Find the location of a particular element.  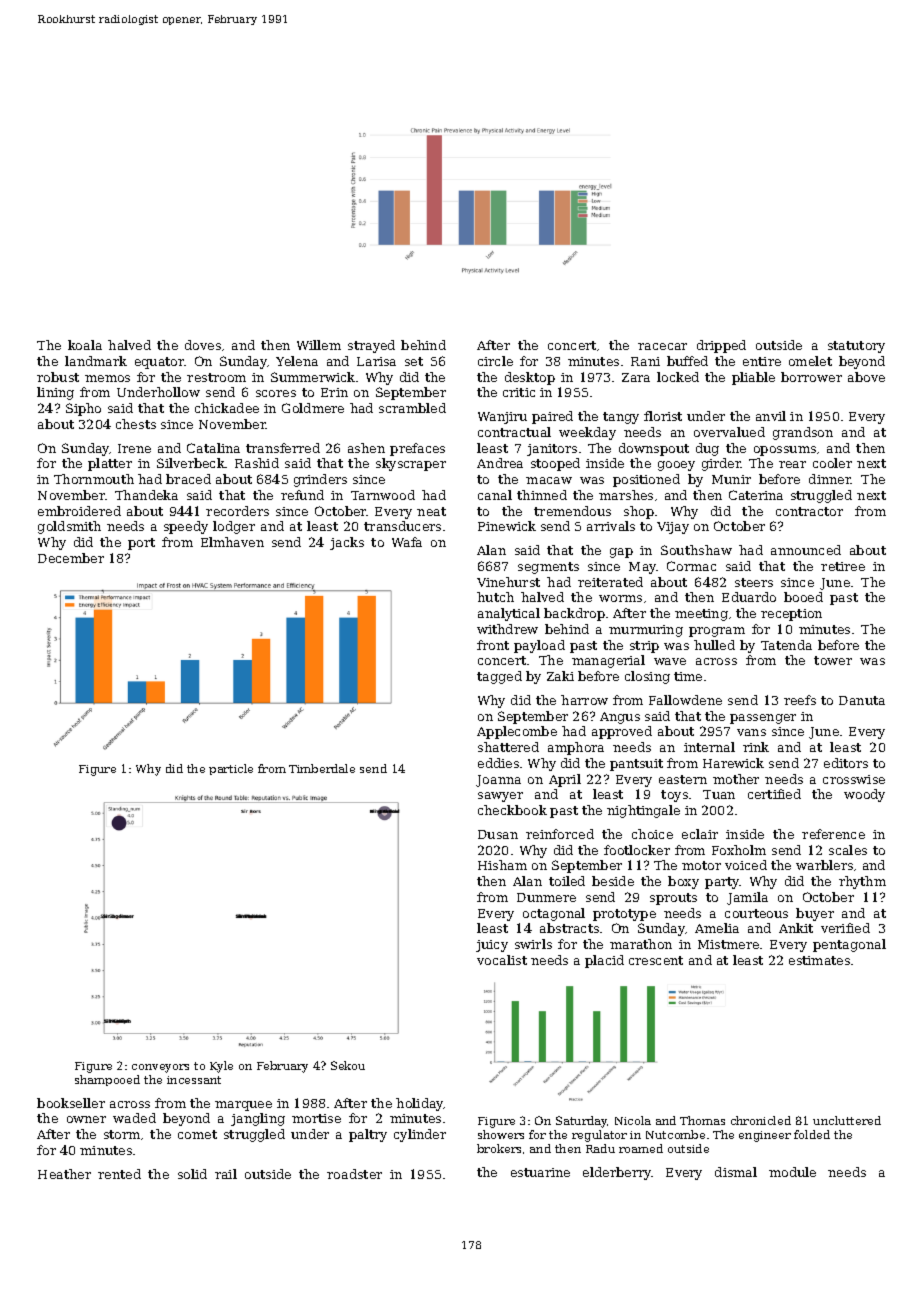

sawyer is located at coordinates (500, 797).
